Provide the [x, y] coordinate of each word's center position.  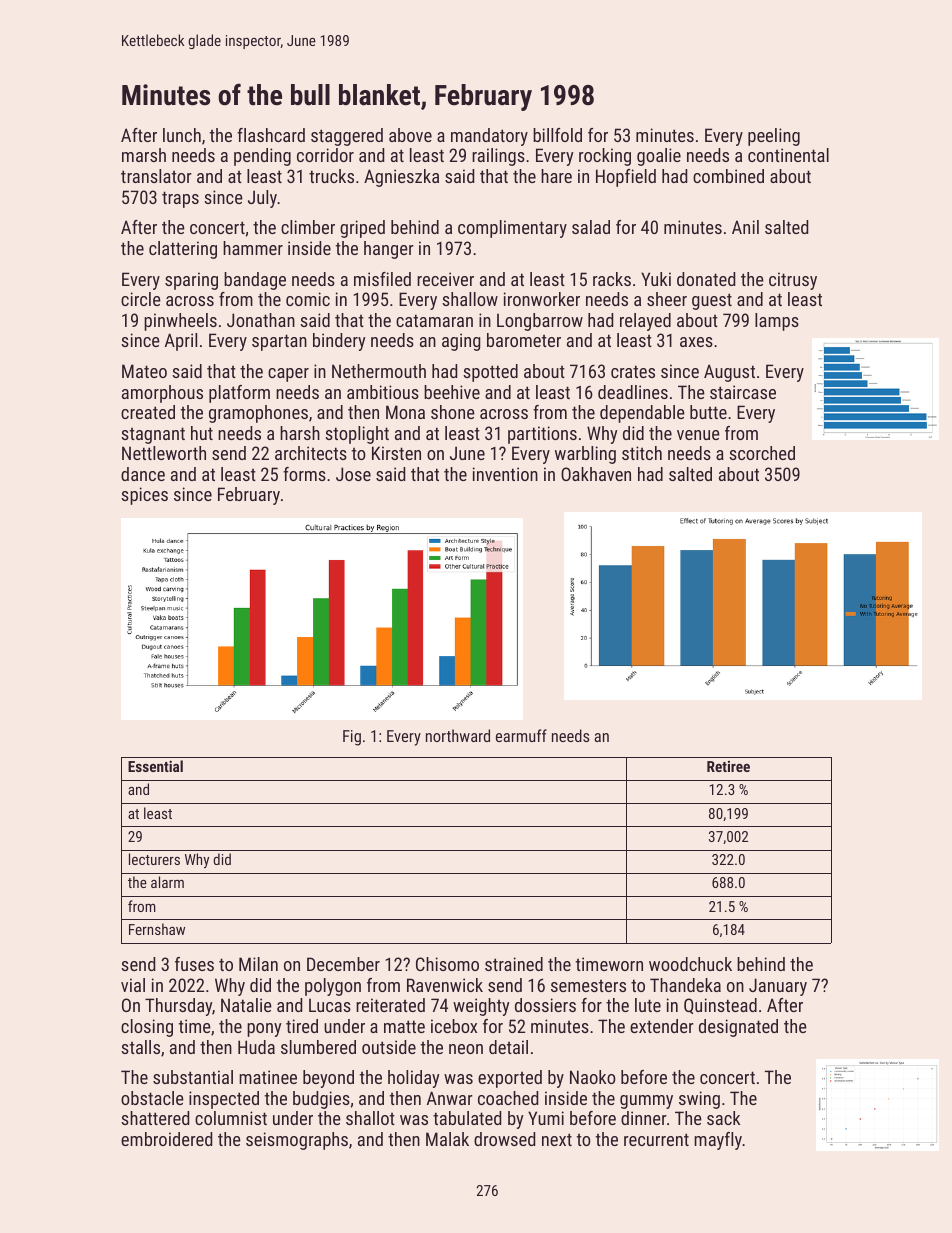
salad [591, 227]
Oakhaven [596, 474]
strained [514, 964]
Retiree [728, 766]
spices [144, 496]
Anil [745, 227]
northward [458, 735]
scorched [762, 453]
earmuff [521, 735]
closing [147, 1028]
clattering [183, 250]
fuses [194, 964]
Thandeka [685, 985]
